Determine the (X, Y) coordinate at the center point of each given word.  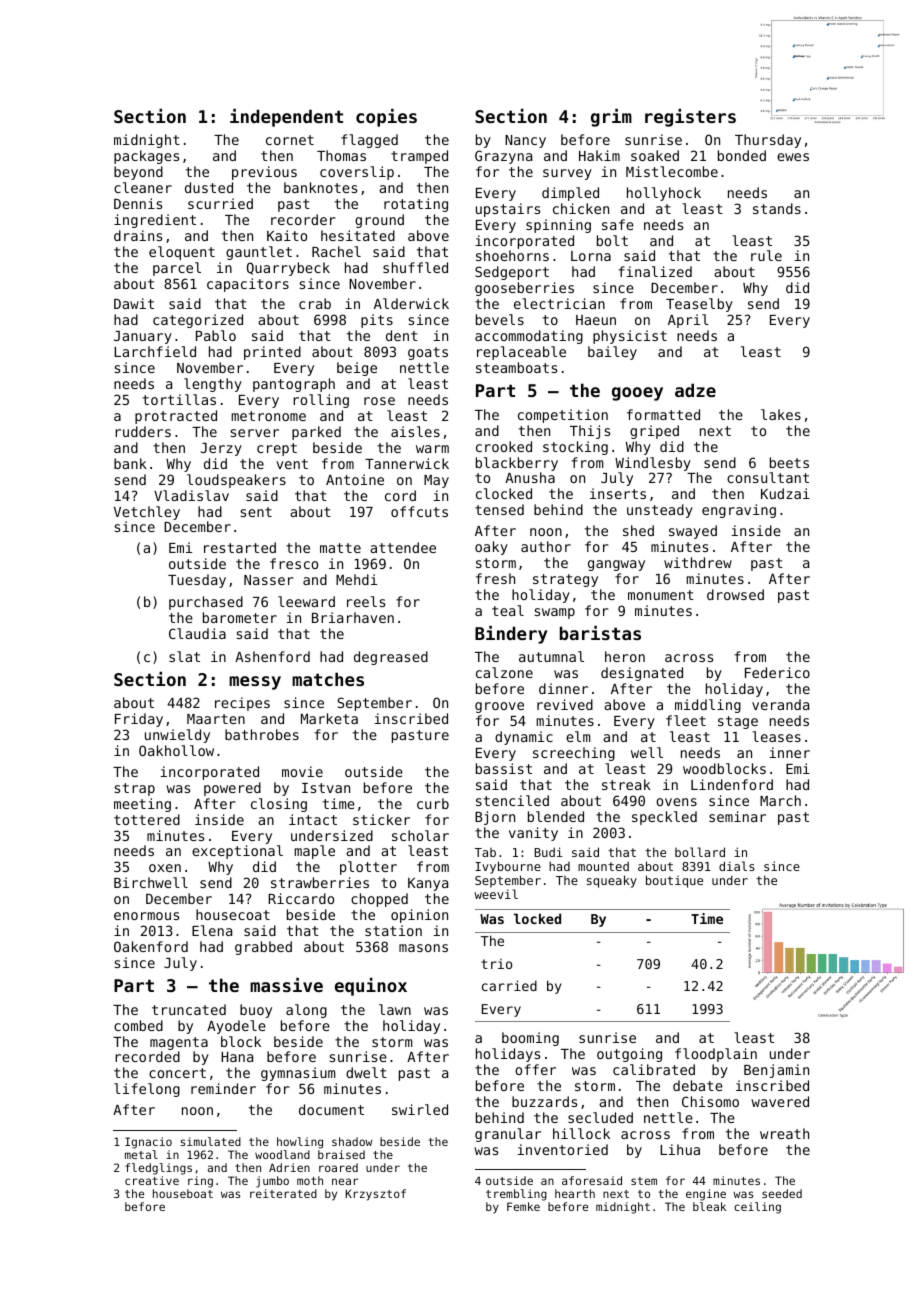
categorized (198, 321)
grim (611, 118)
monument (661, 595)
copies (386, 118)
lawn (395, 1009)
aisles (415, 431)
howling (300, 1143)
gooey (637, 394)
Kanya (428, 884)
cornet (290, 140)
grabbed (263, 948)
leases (776, 736)
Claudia (197, 633)
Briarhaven (353, 617)
